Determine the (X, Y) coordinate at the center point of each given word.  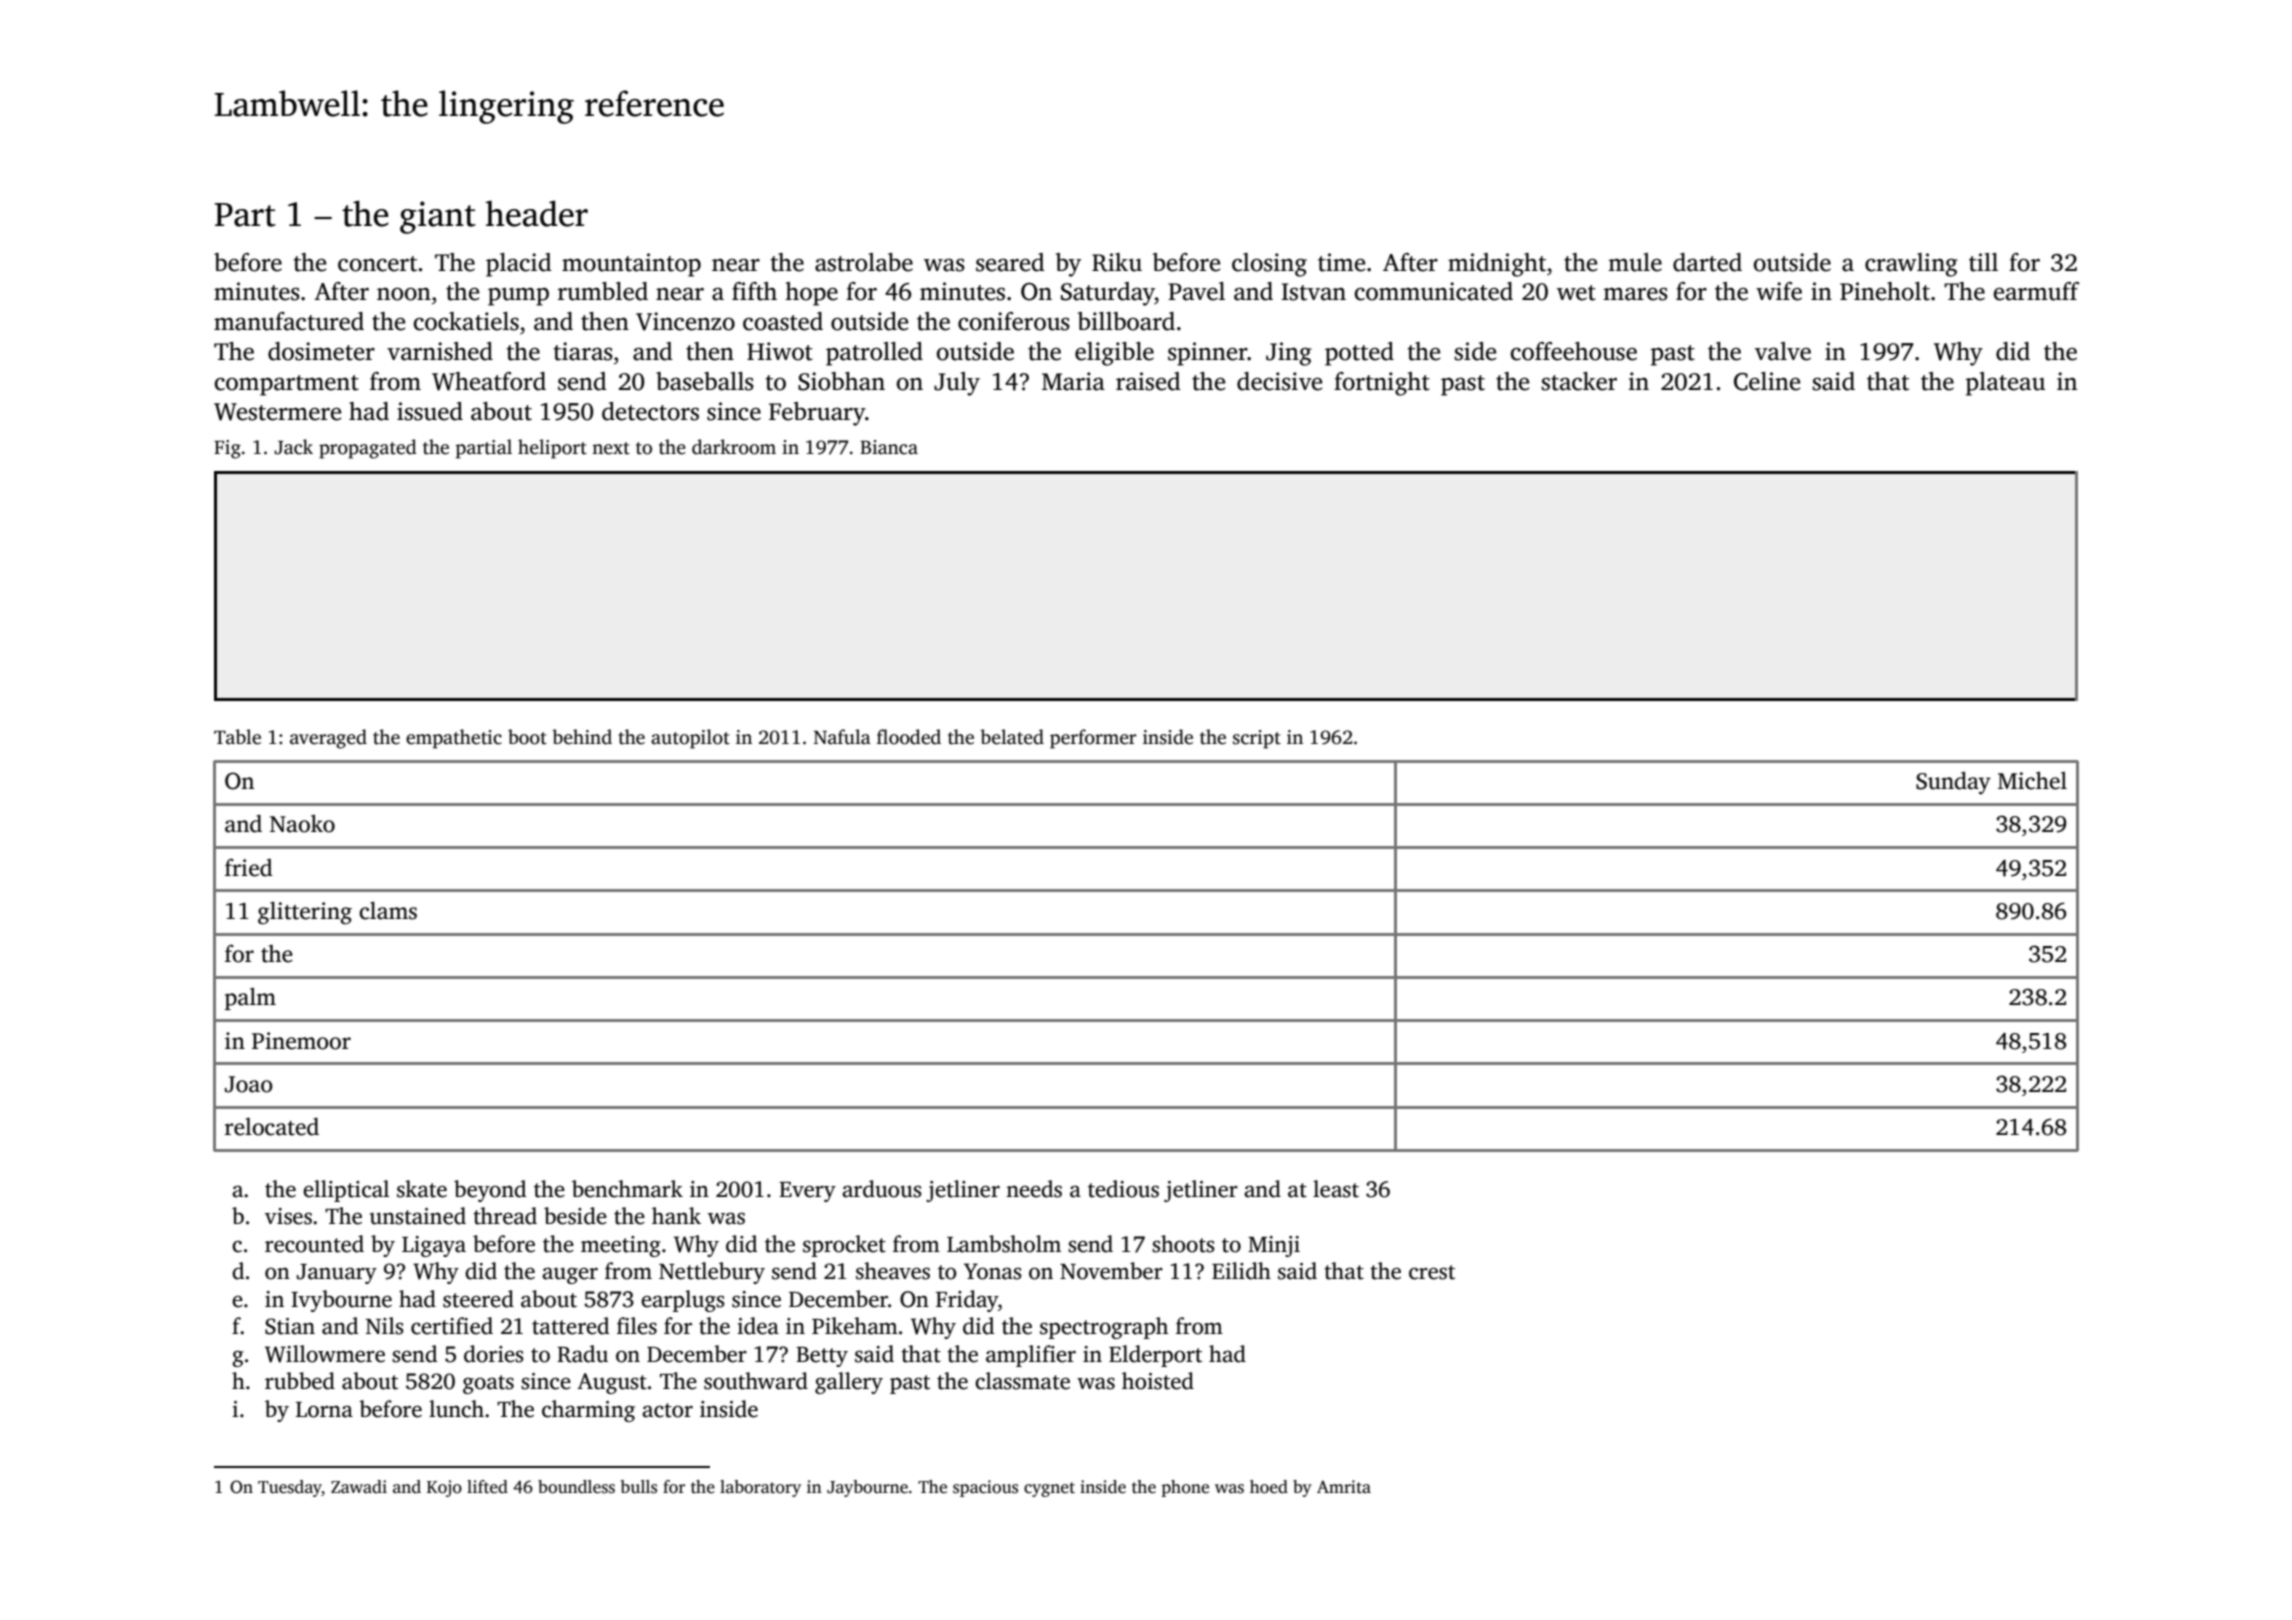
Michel (2032, 781)
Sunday (1953, 783)
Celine (1767, 381)
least (1336, 1189)
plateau (2005, 384)
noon (404, 294)
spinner (1208, 354)
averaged (328, 739)
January (337, 1274)
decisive (1279, 381)
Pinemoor (301, 1041)
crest (1432, 1272)
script (1257, 739)
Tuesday (290, 1488)
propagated (368, 449)
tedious (1123, 1189)
